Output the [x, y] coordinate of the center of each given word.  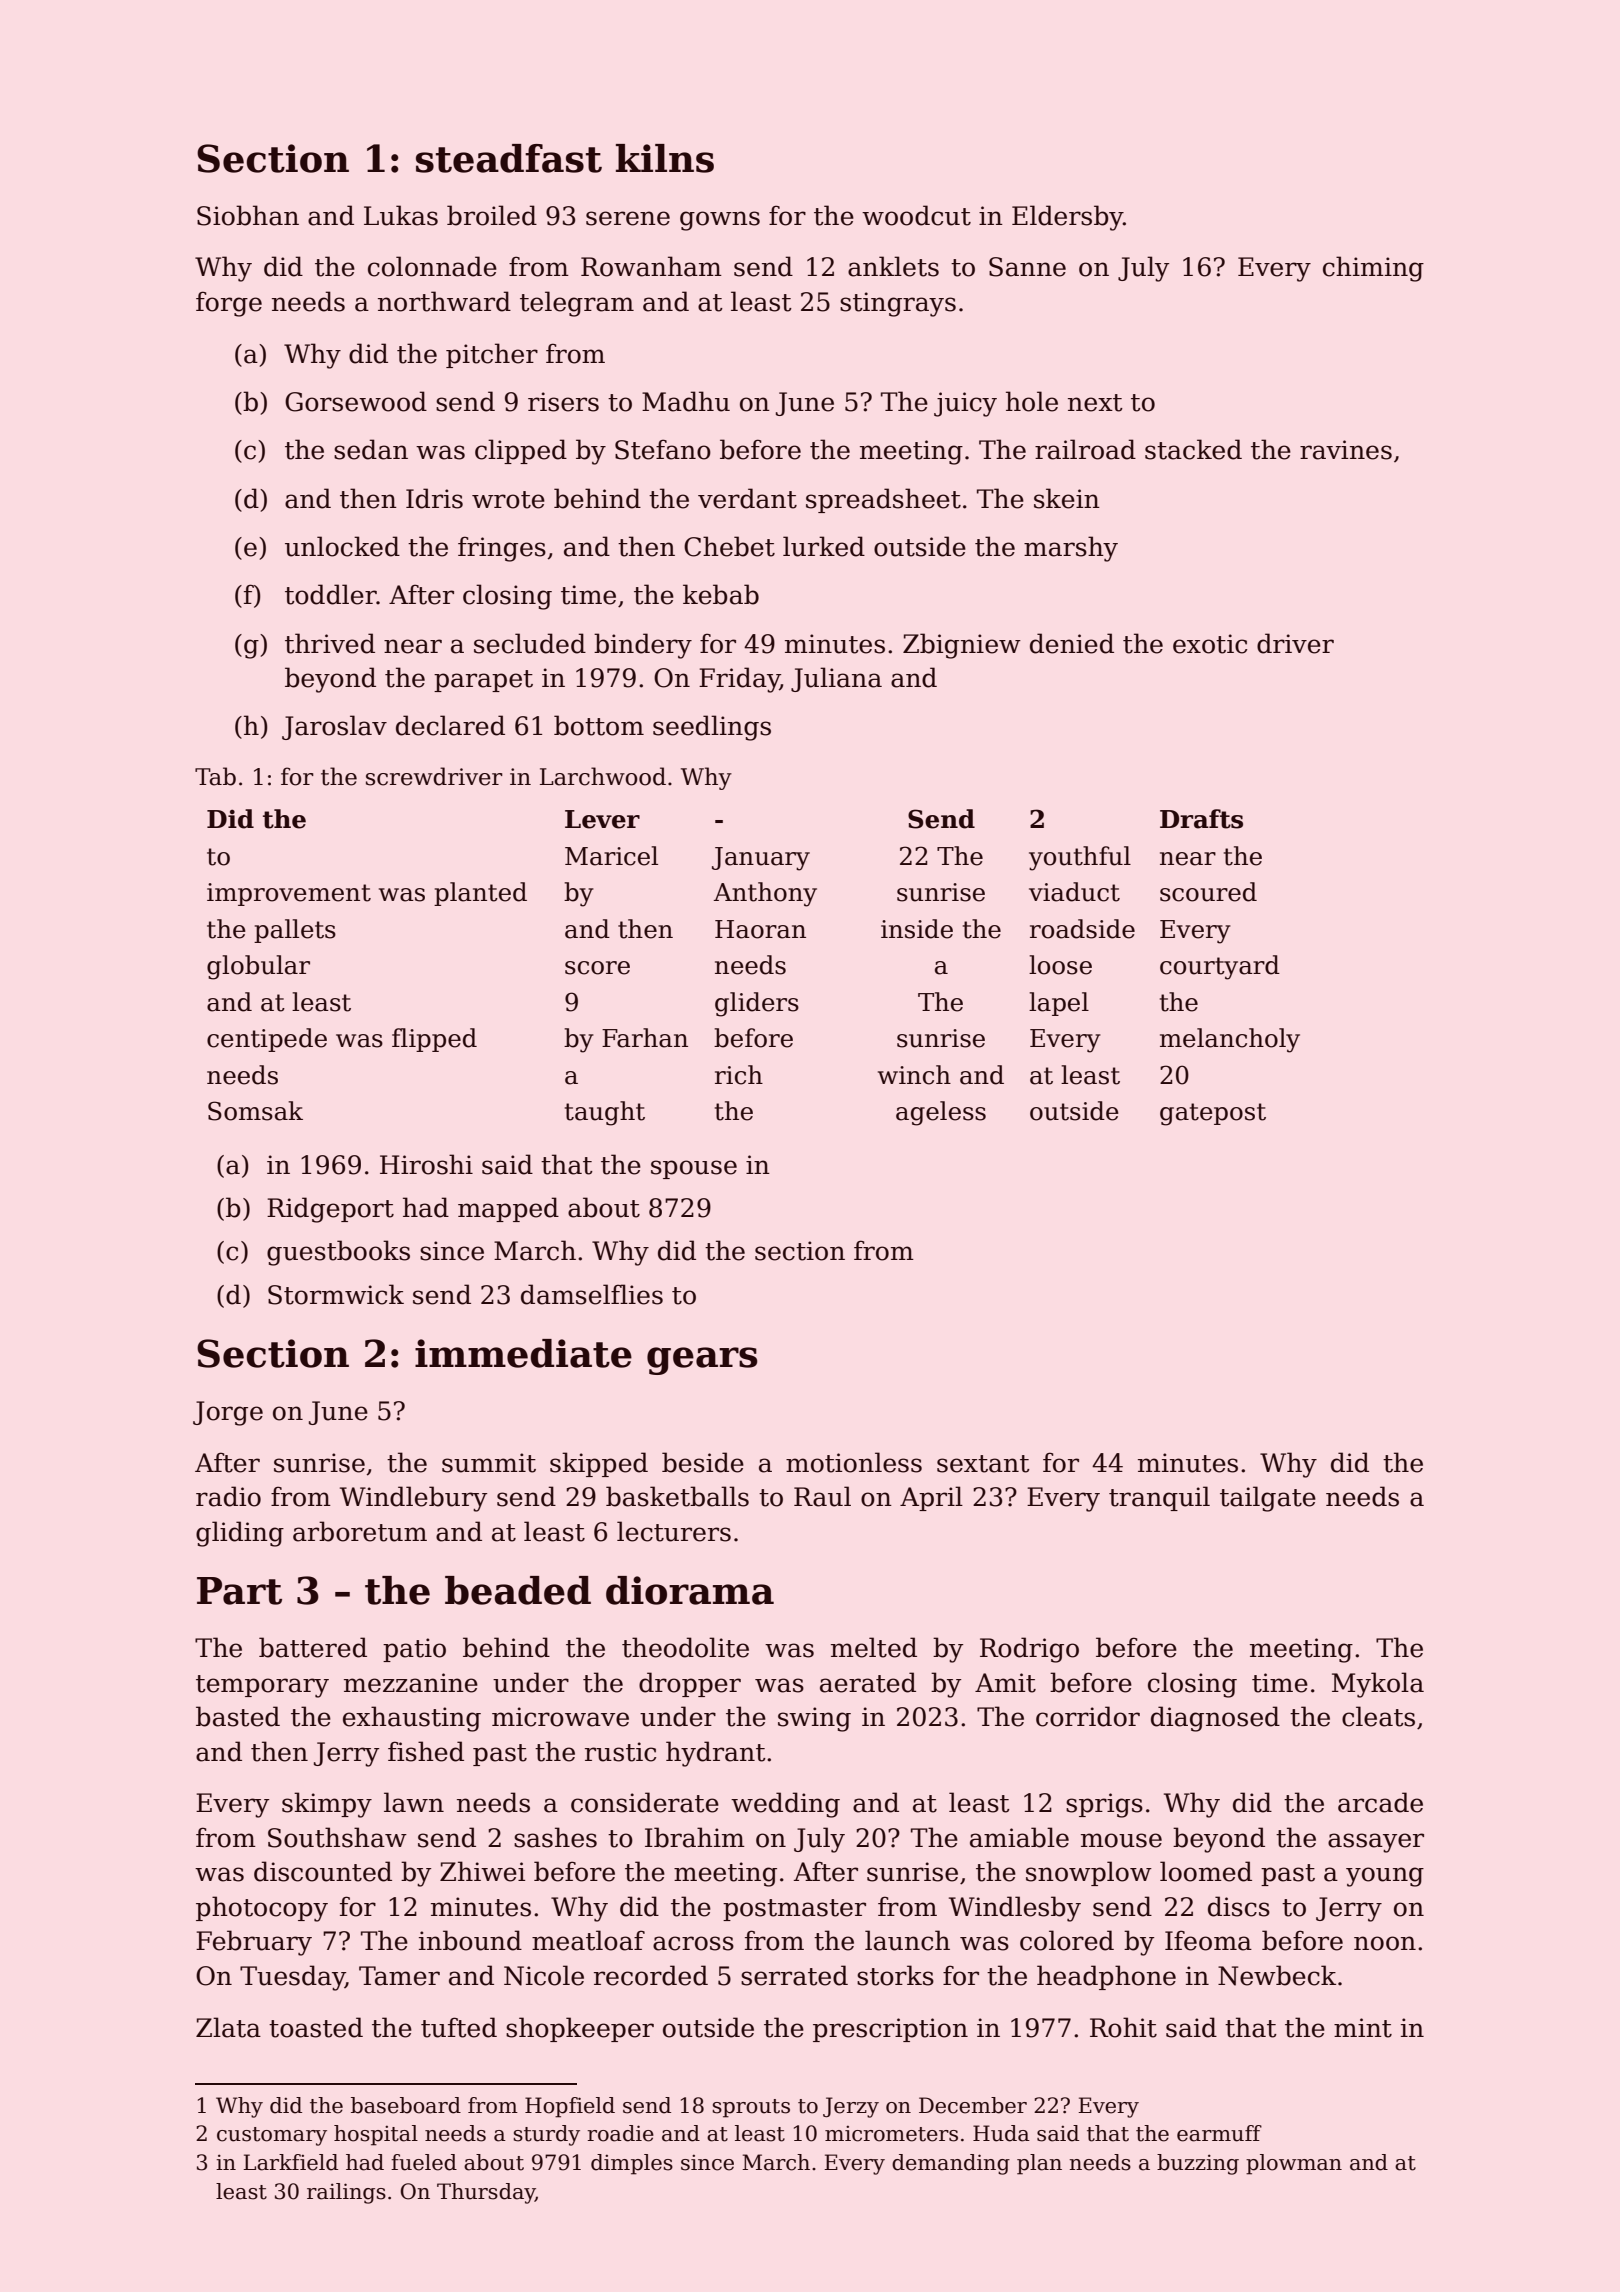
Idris [434, 498]
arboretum [360, 1531]
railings [346, 2193]
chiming [1373, 269]
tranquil [1159, 1498]
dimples [632, 2164]
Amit [1005, 1683]
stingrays [898, 304]
